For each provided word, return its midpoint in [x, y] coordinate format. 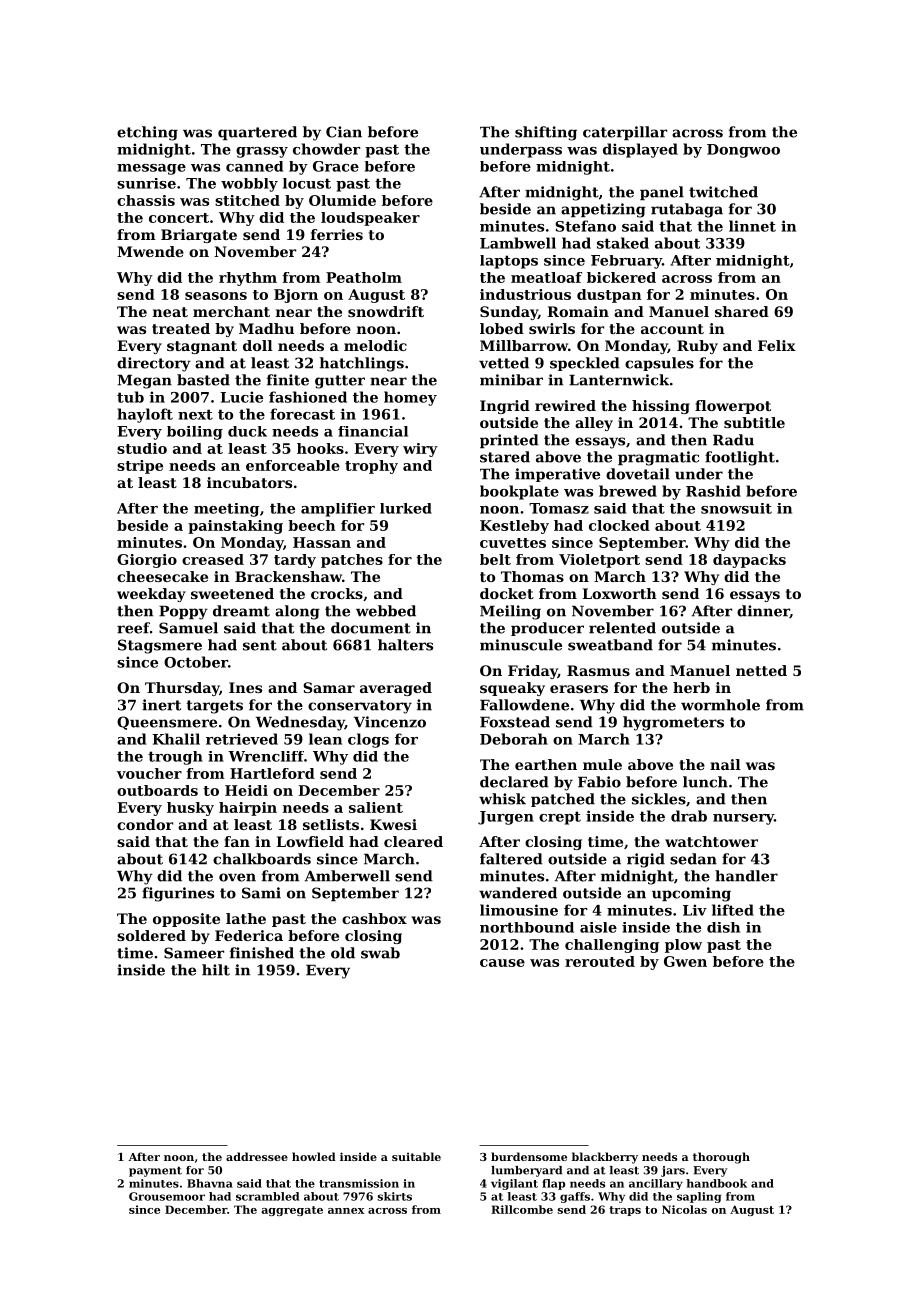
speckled [585, 364]
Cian [344, 132]
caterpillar [625, 133]
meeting [226, 510]
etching [147, 133]
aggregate [292, 1211]
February [626, 262]
